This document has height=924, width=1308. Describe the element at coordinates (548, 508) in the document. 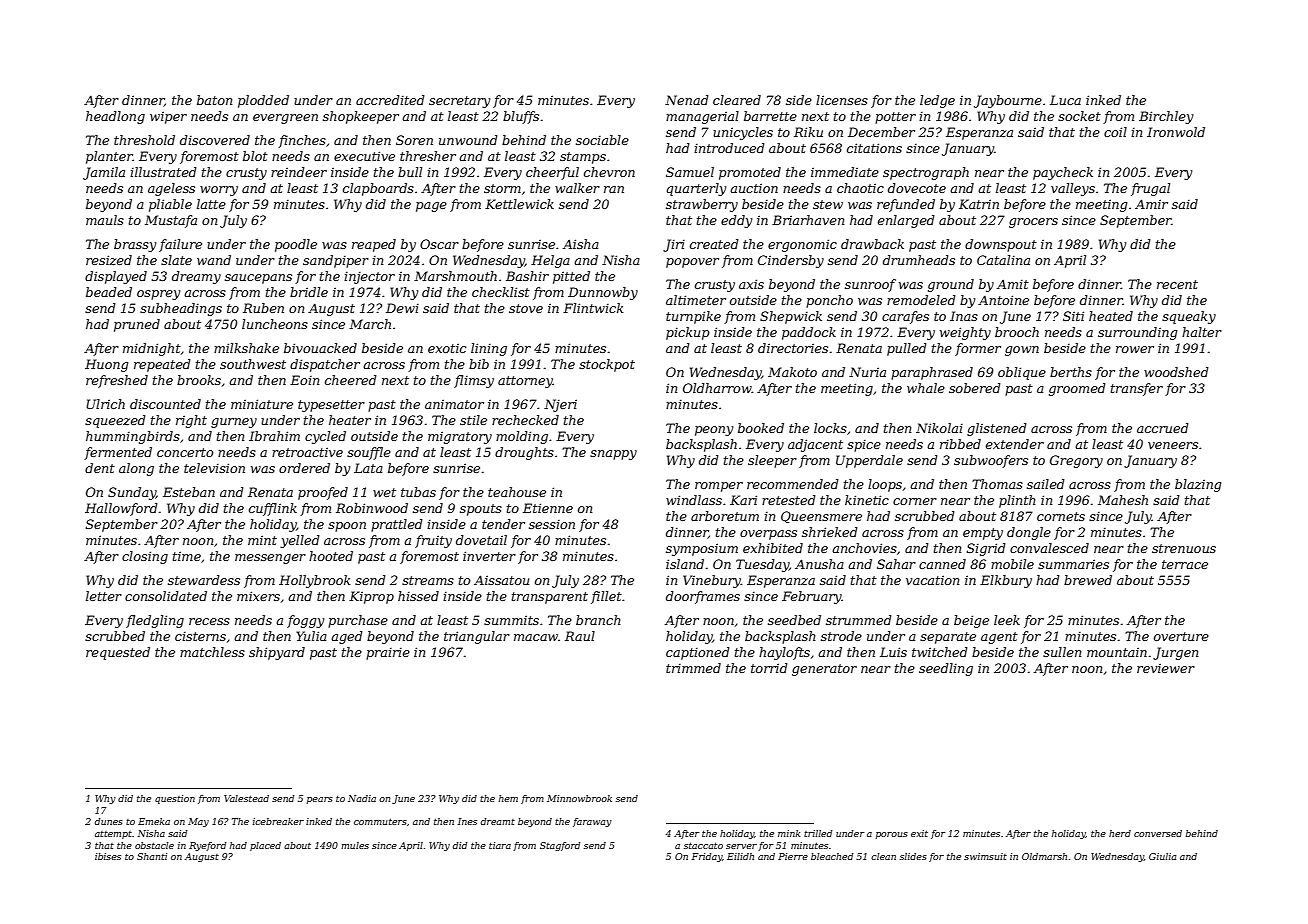

I see `Etienne` at that location.
